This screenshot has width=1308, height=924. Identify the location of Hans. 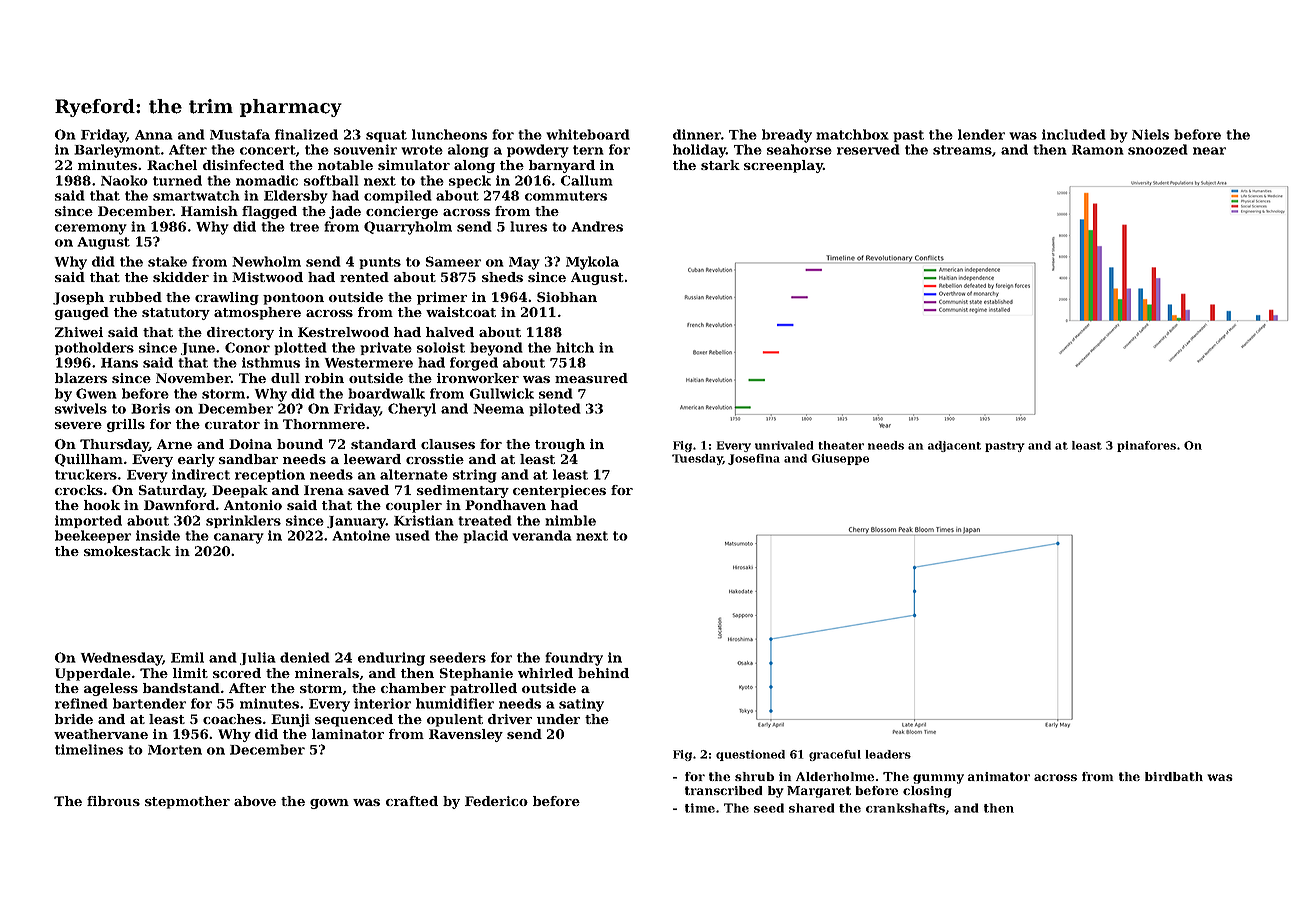
(119, 363).
